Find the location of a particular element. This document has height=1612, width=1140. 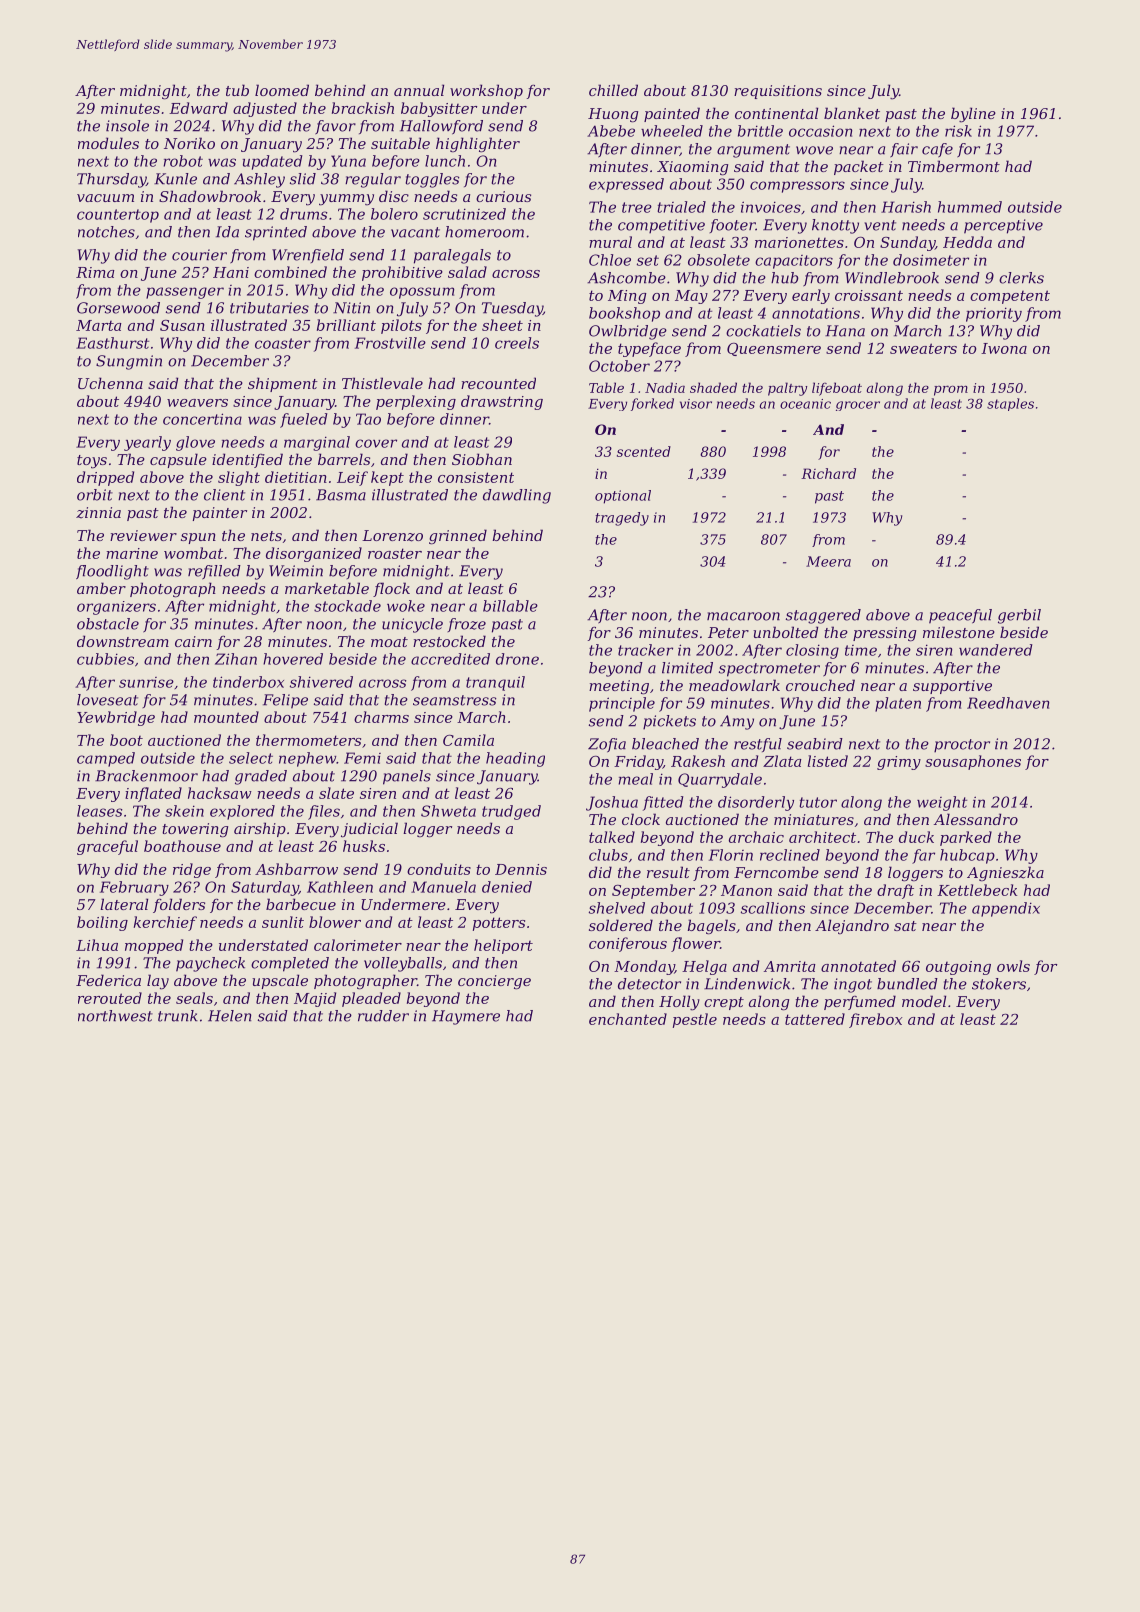

northwest is located at coordinates (115, 1016).
